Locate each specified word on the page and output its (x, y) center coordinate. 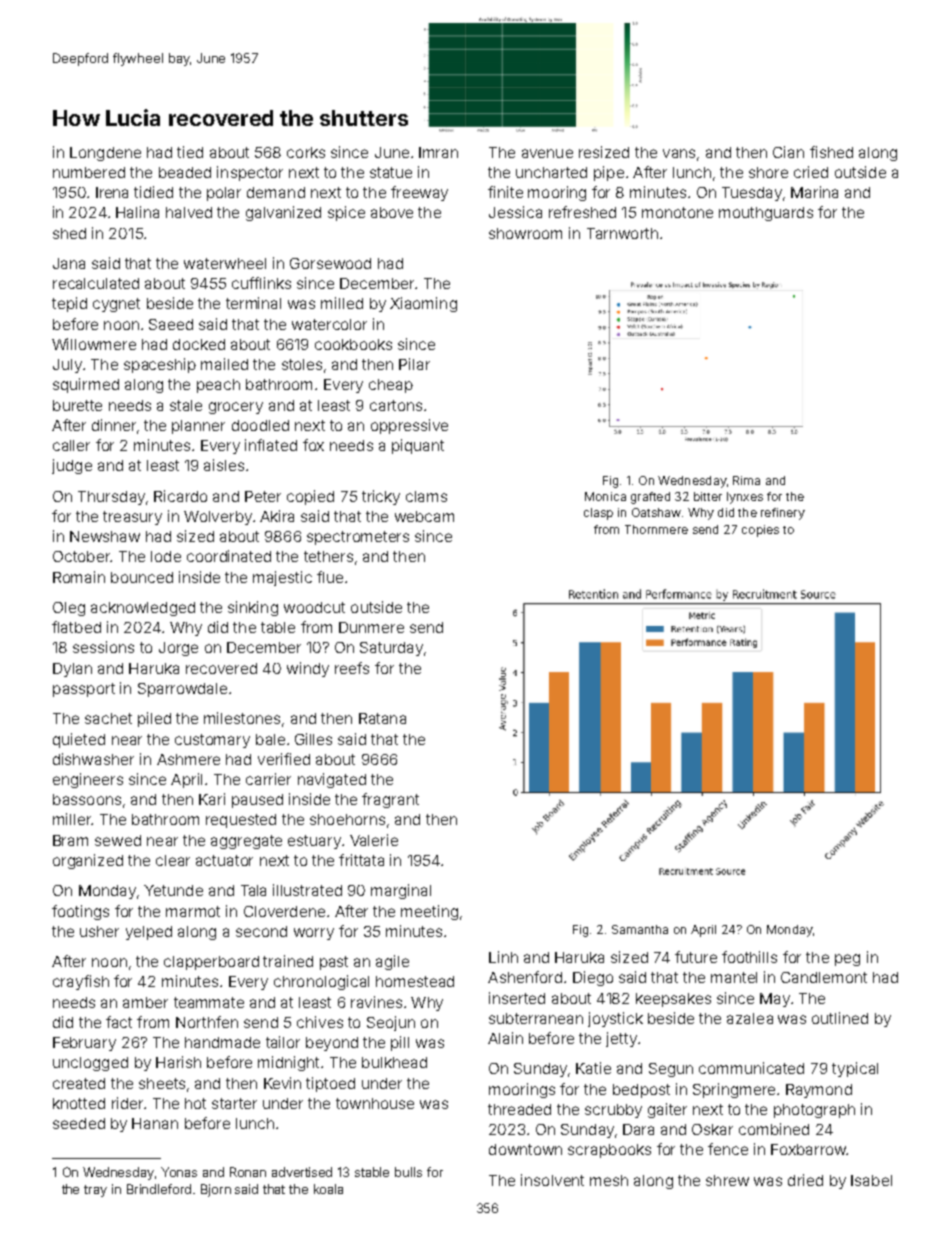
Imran (438, 152)
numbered (89, 172)
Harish (178, 1062)
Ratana (382, 718)
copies (760, 531)
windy (308, 669)
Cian (788, 152)
